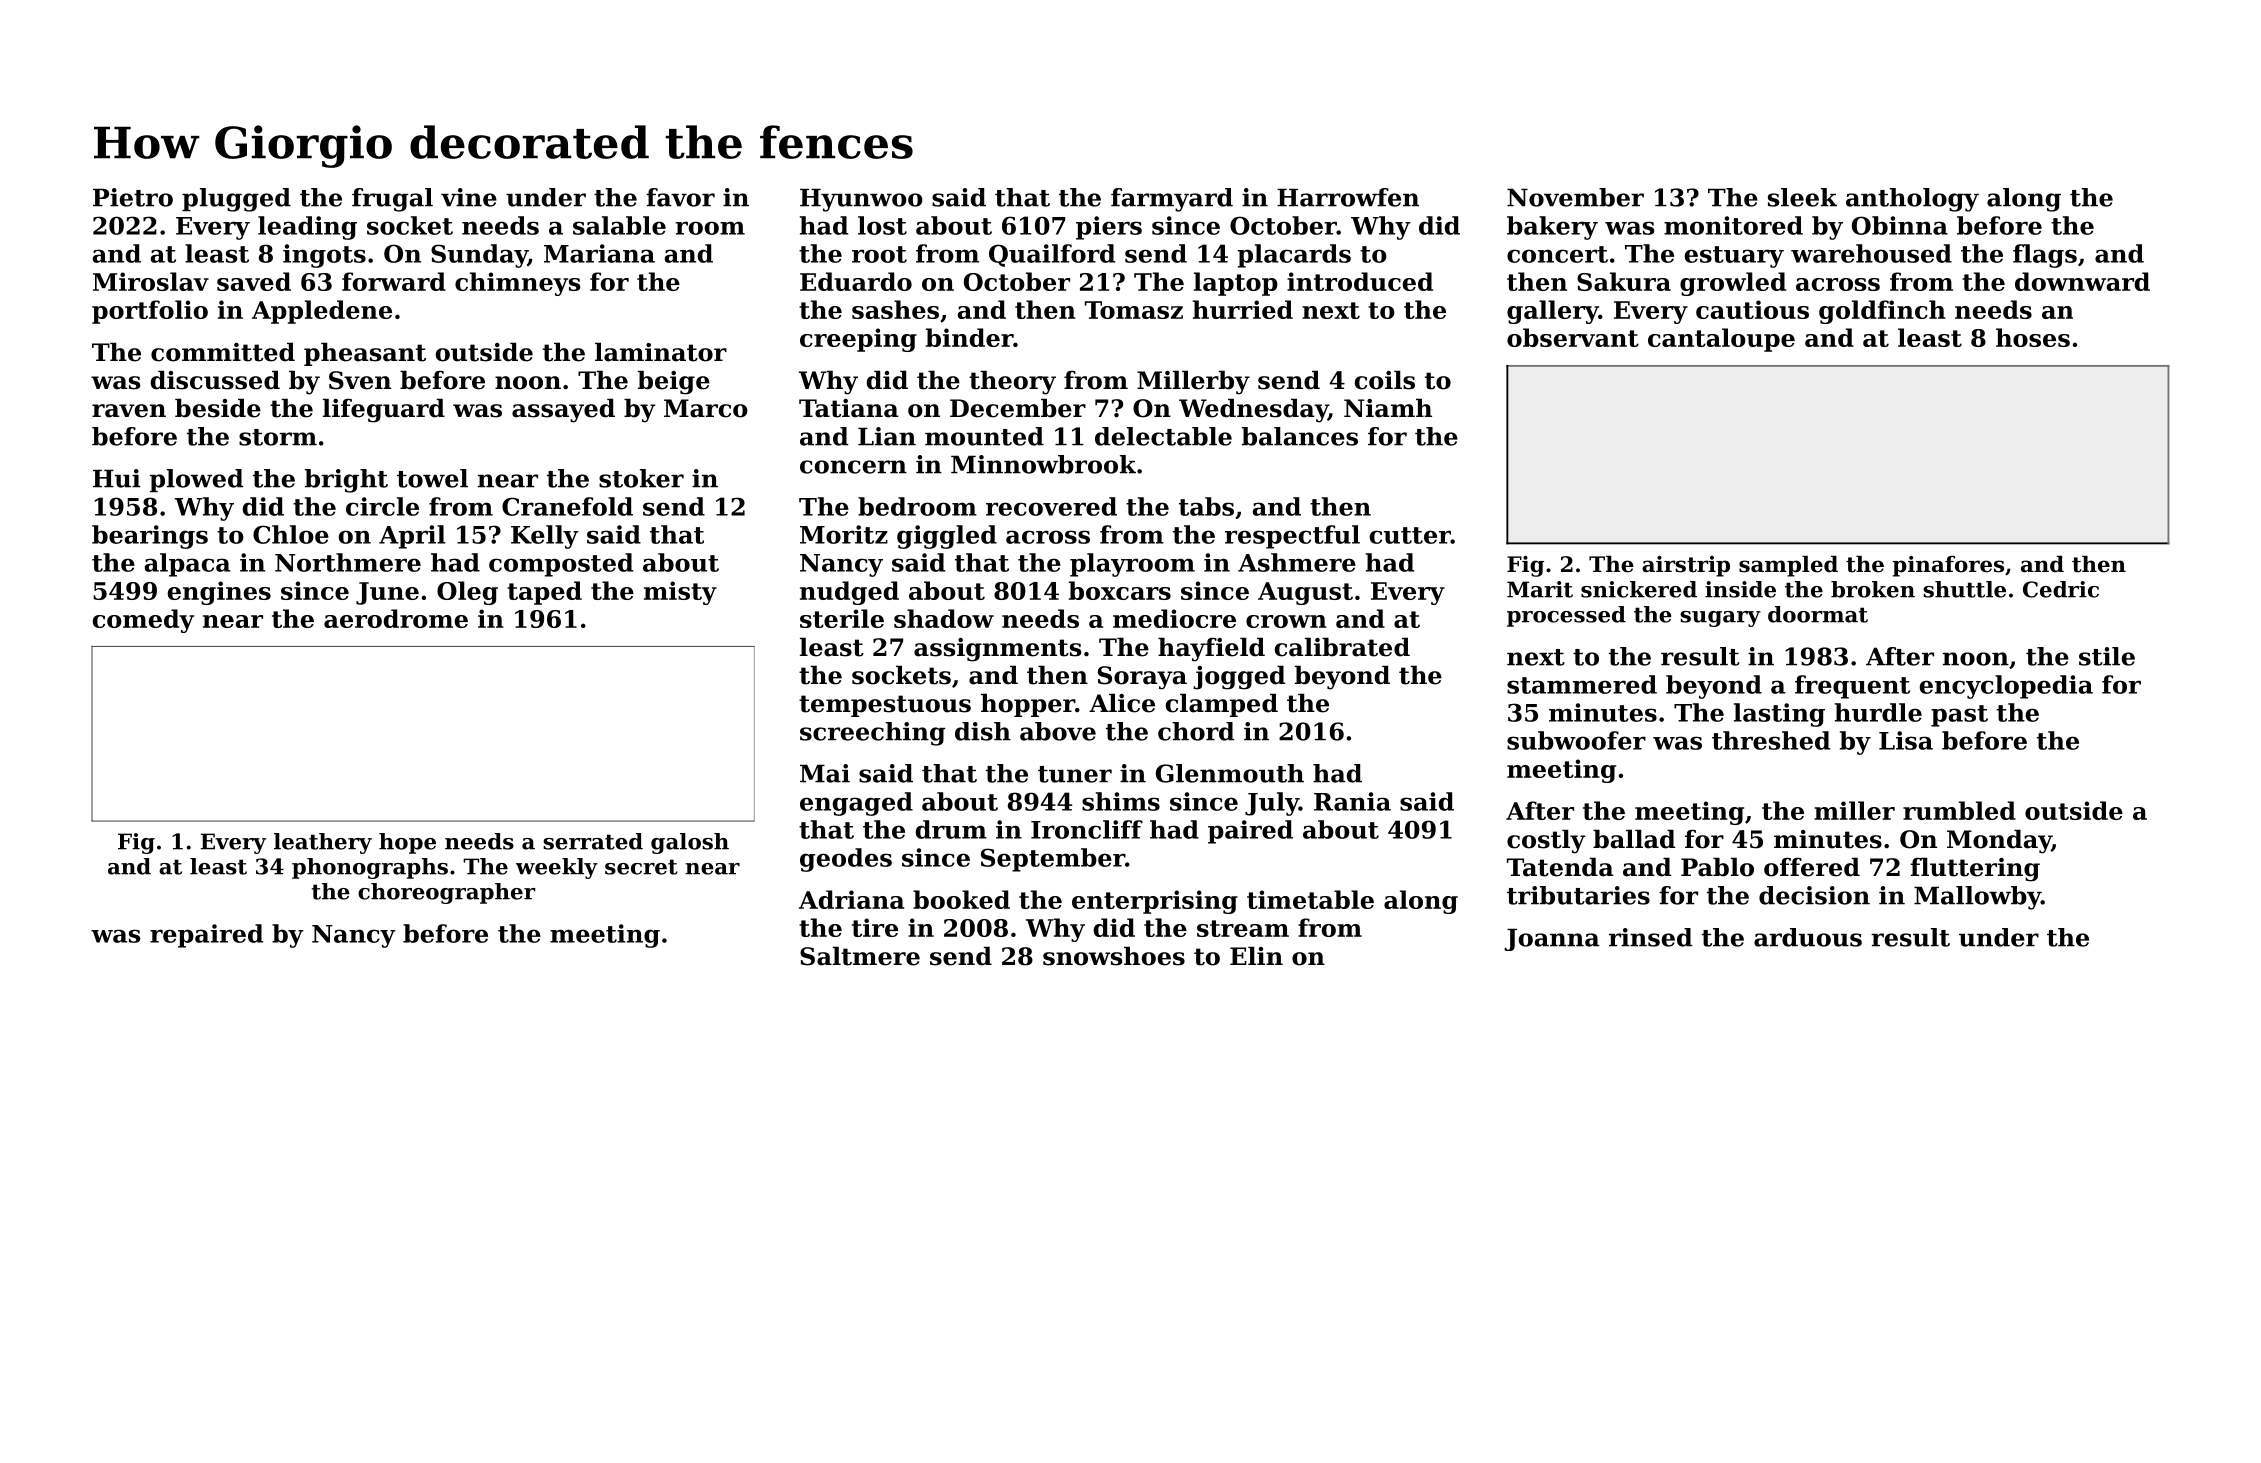 The height and width of the image is (1463, 2261). What do you see at coordinates (1300, 436) in the image?
I see `balances` at bounding box center [1300, 436].
